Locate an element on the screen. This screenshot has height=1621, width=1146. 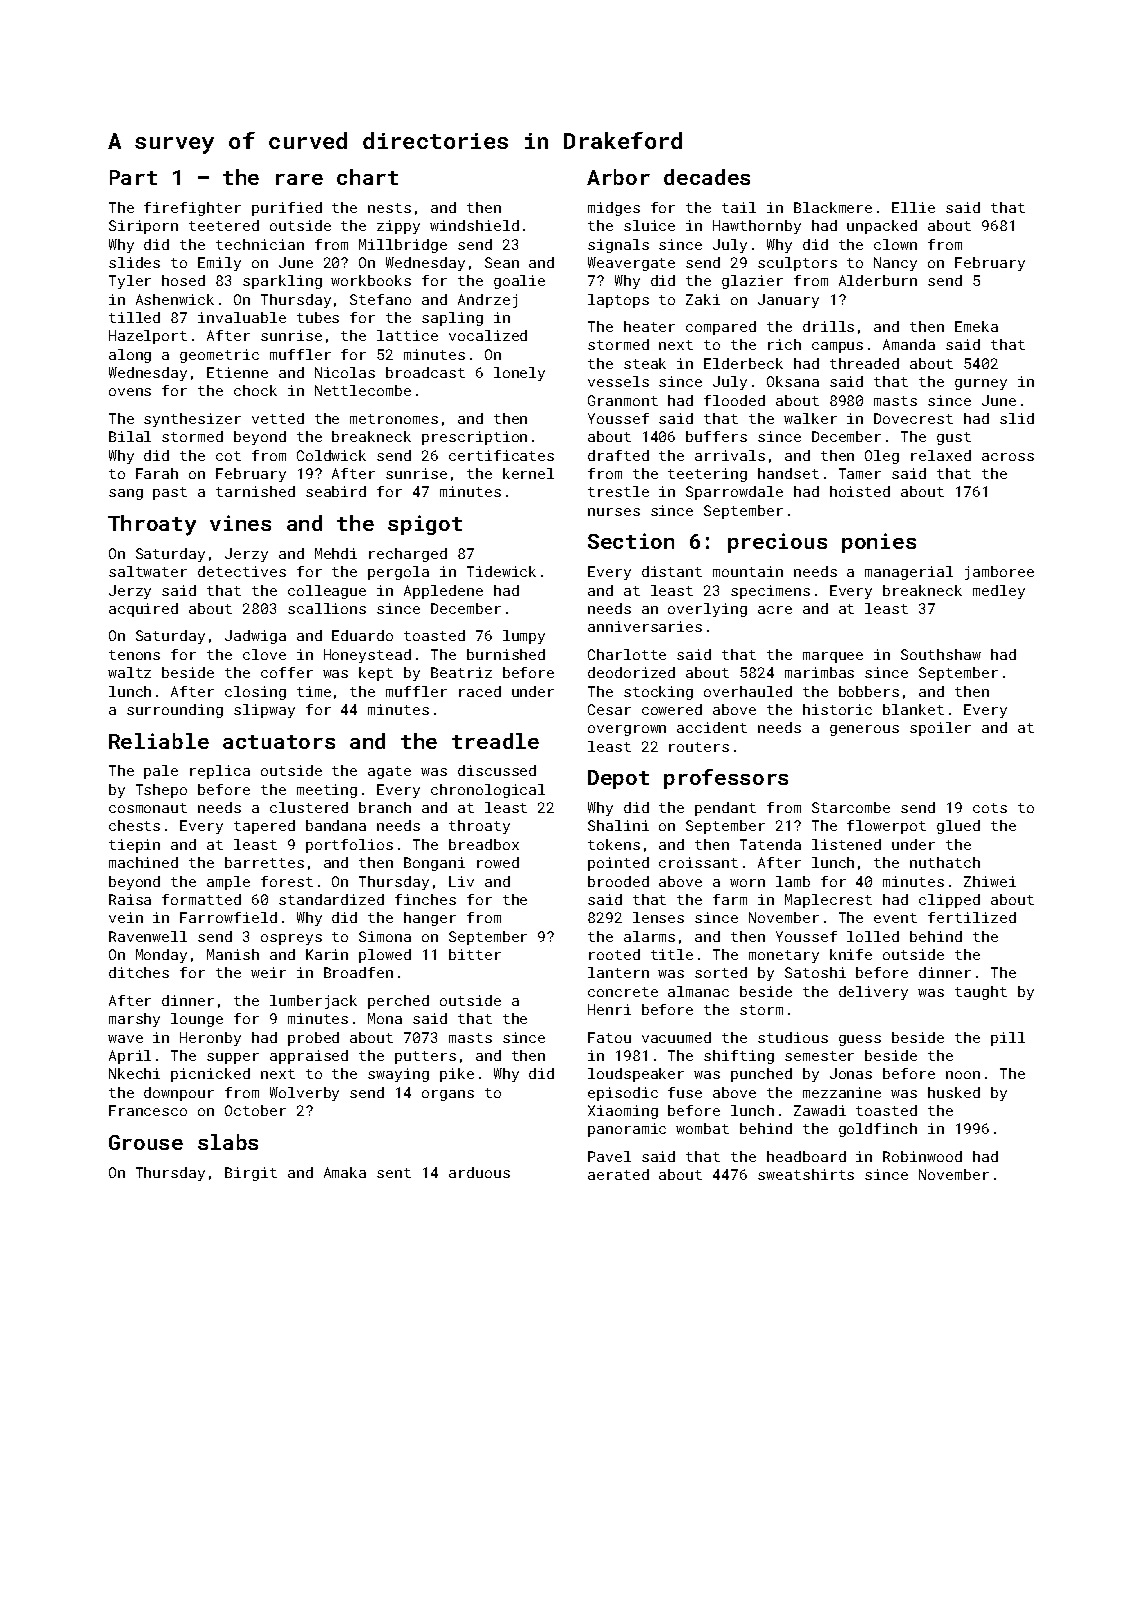
lumpy is located at coordinates (524, 637).
